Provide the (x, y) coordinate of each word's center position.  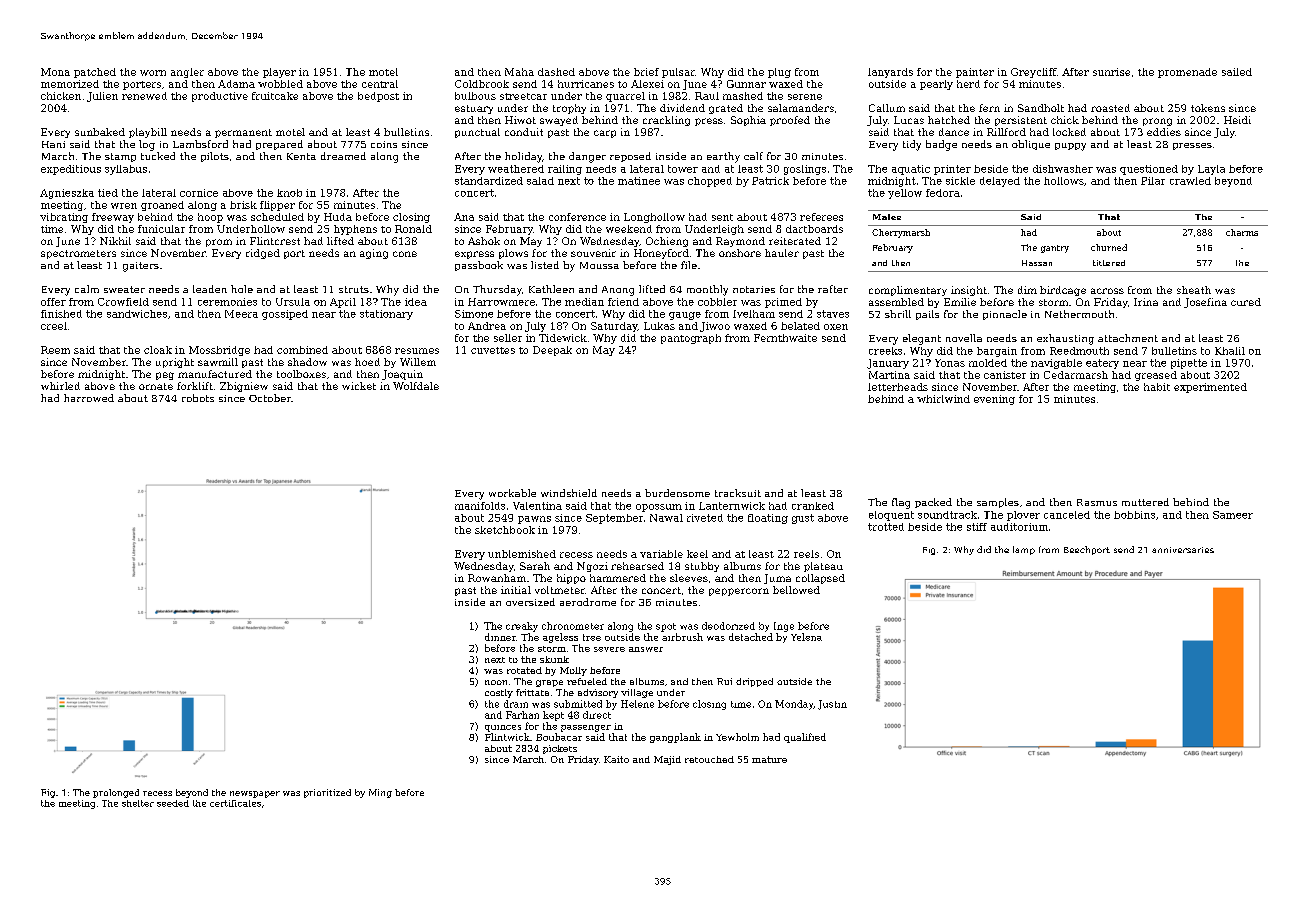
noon (496, 682)
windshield (569, 493)
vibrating (64, 218)
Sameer (1233, 515)
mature (769, 759)
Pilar (1153, 181)
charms (1242, 232)
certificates (235, 803)
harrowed (89, 398)
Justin (832, 705)
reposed (630, 157)
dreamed (343, 156)
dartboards (814, 229)
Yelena (806, 637)
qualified (805, 738)
